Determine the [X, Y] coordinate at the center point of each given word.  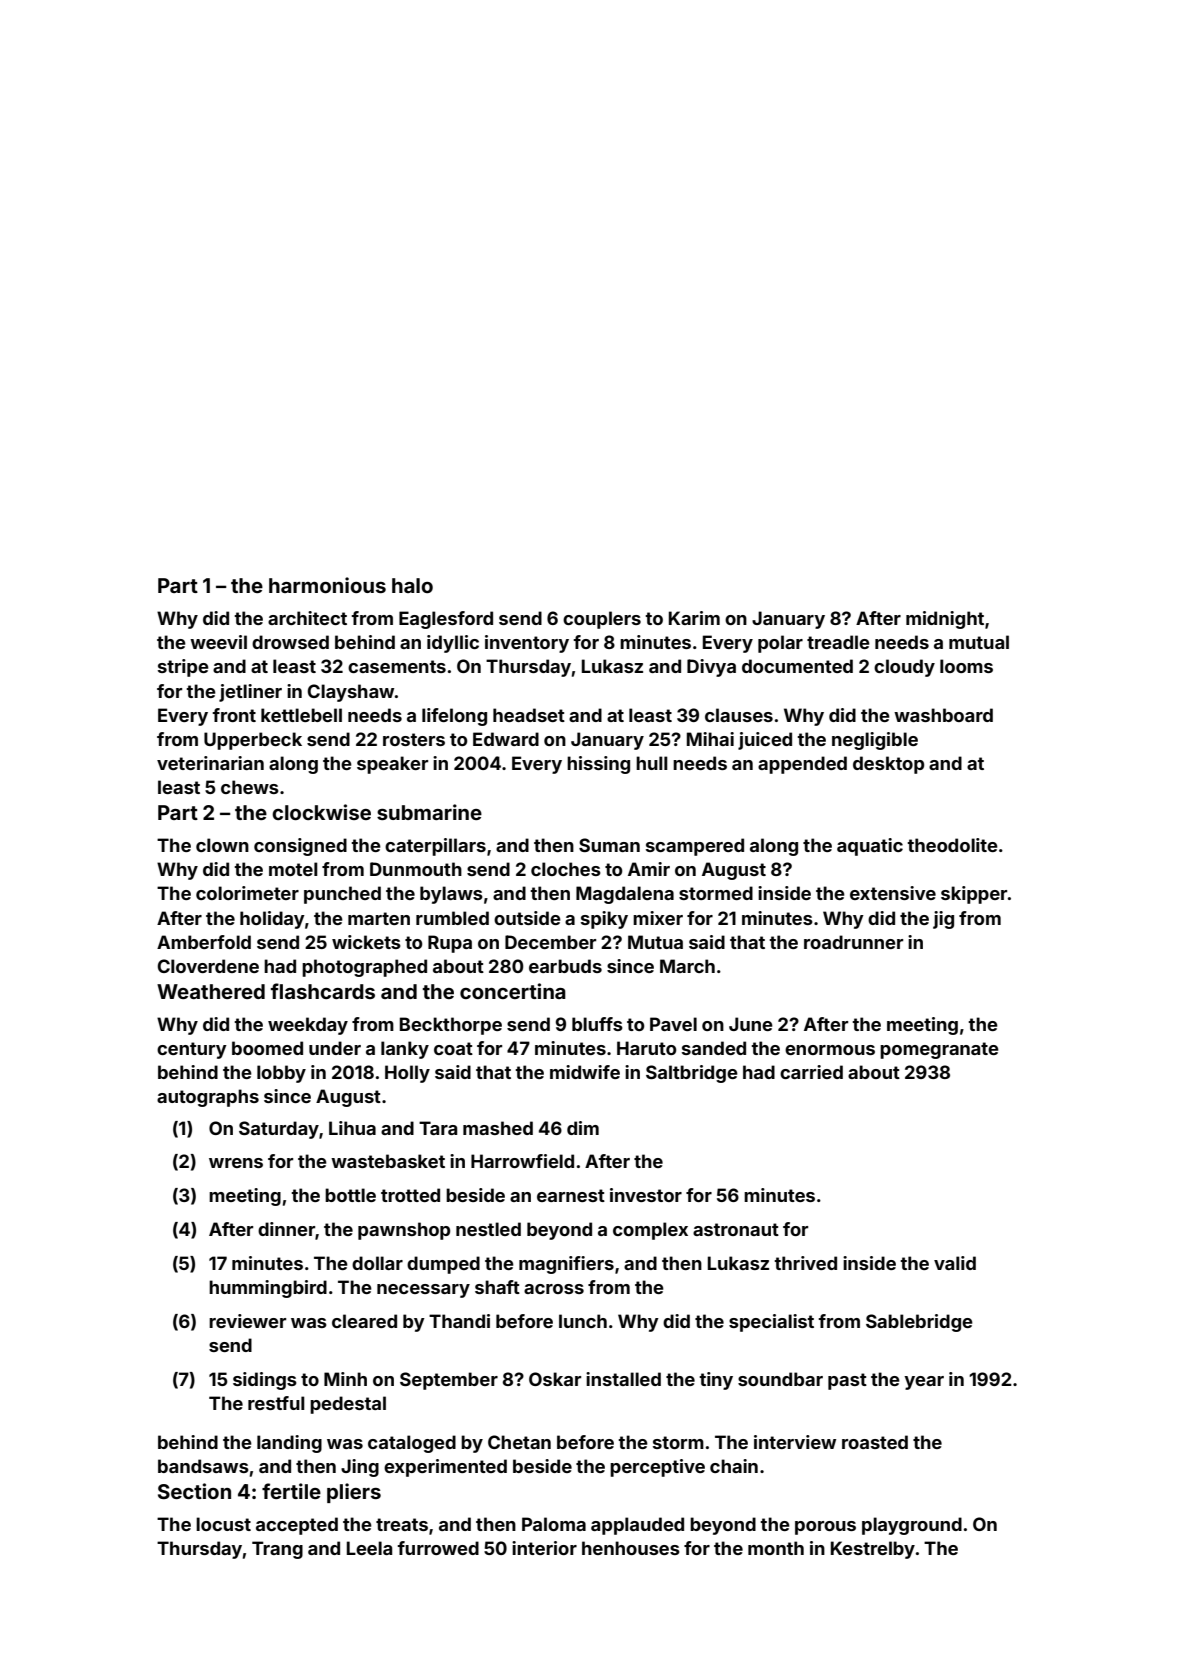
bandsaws [203, 1466]
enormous [830, 1050]
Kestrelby [873, 1550]
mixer [658, 918]
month [776, 1548]
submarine [429, 812]
